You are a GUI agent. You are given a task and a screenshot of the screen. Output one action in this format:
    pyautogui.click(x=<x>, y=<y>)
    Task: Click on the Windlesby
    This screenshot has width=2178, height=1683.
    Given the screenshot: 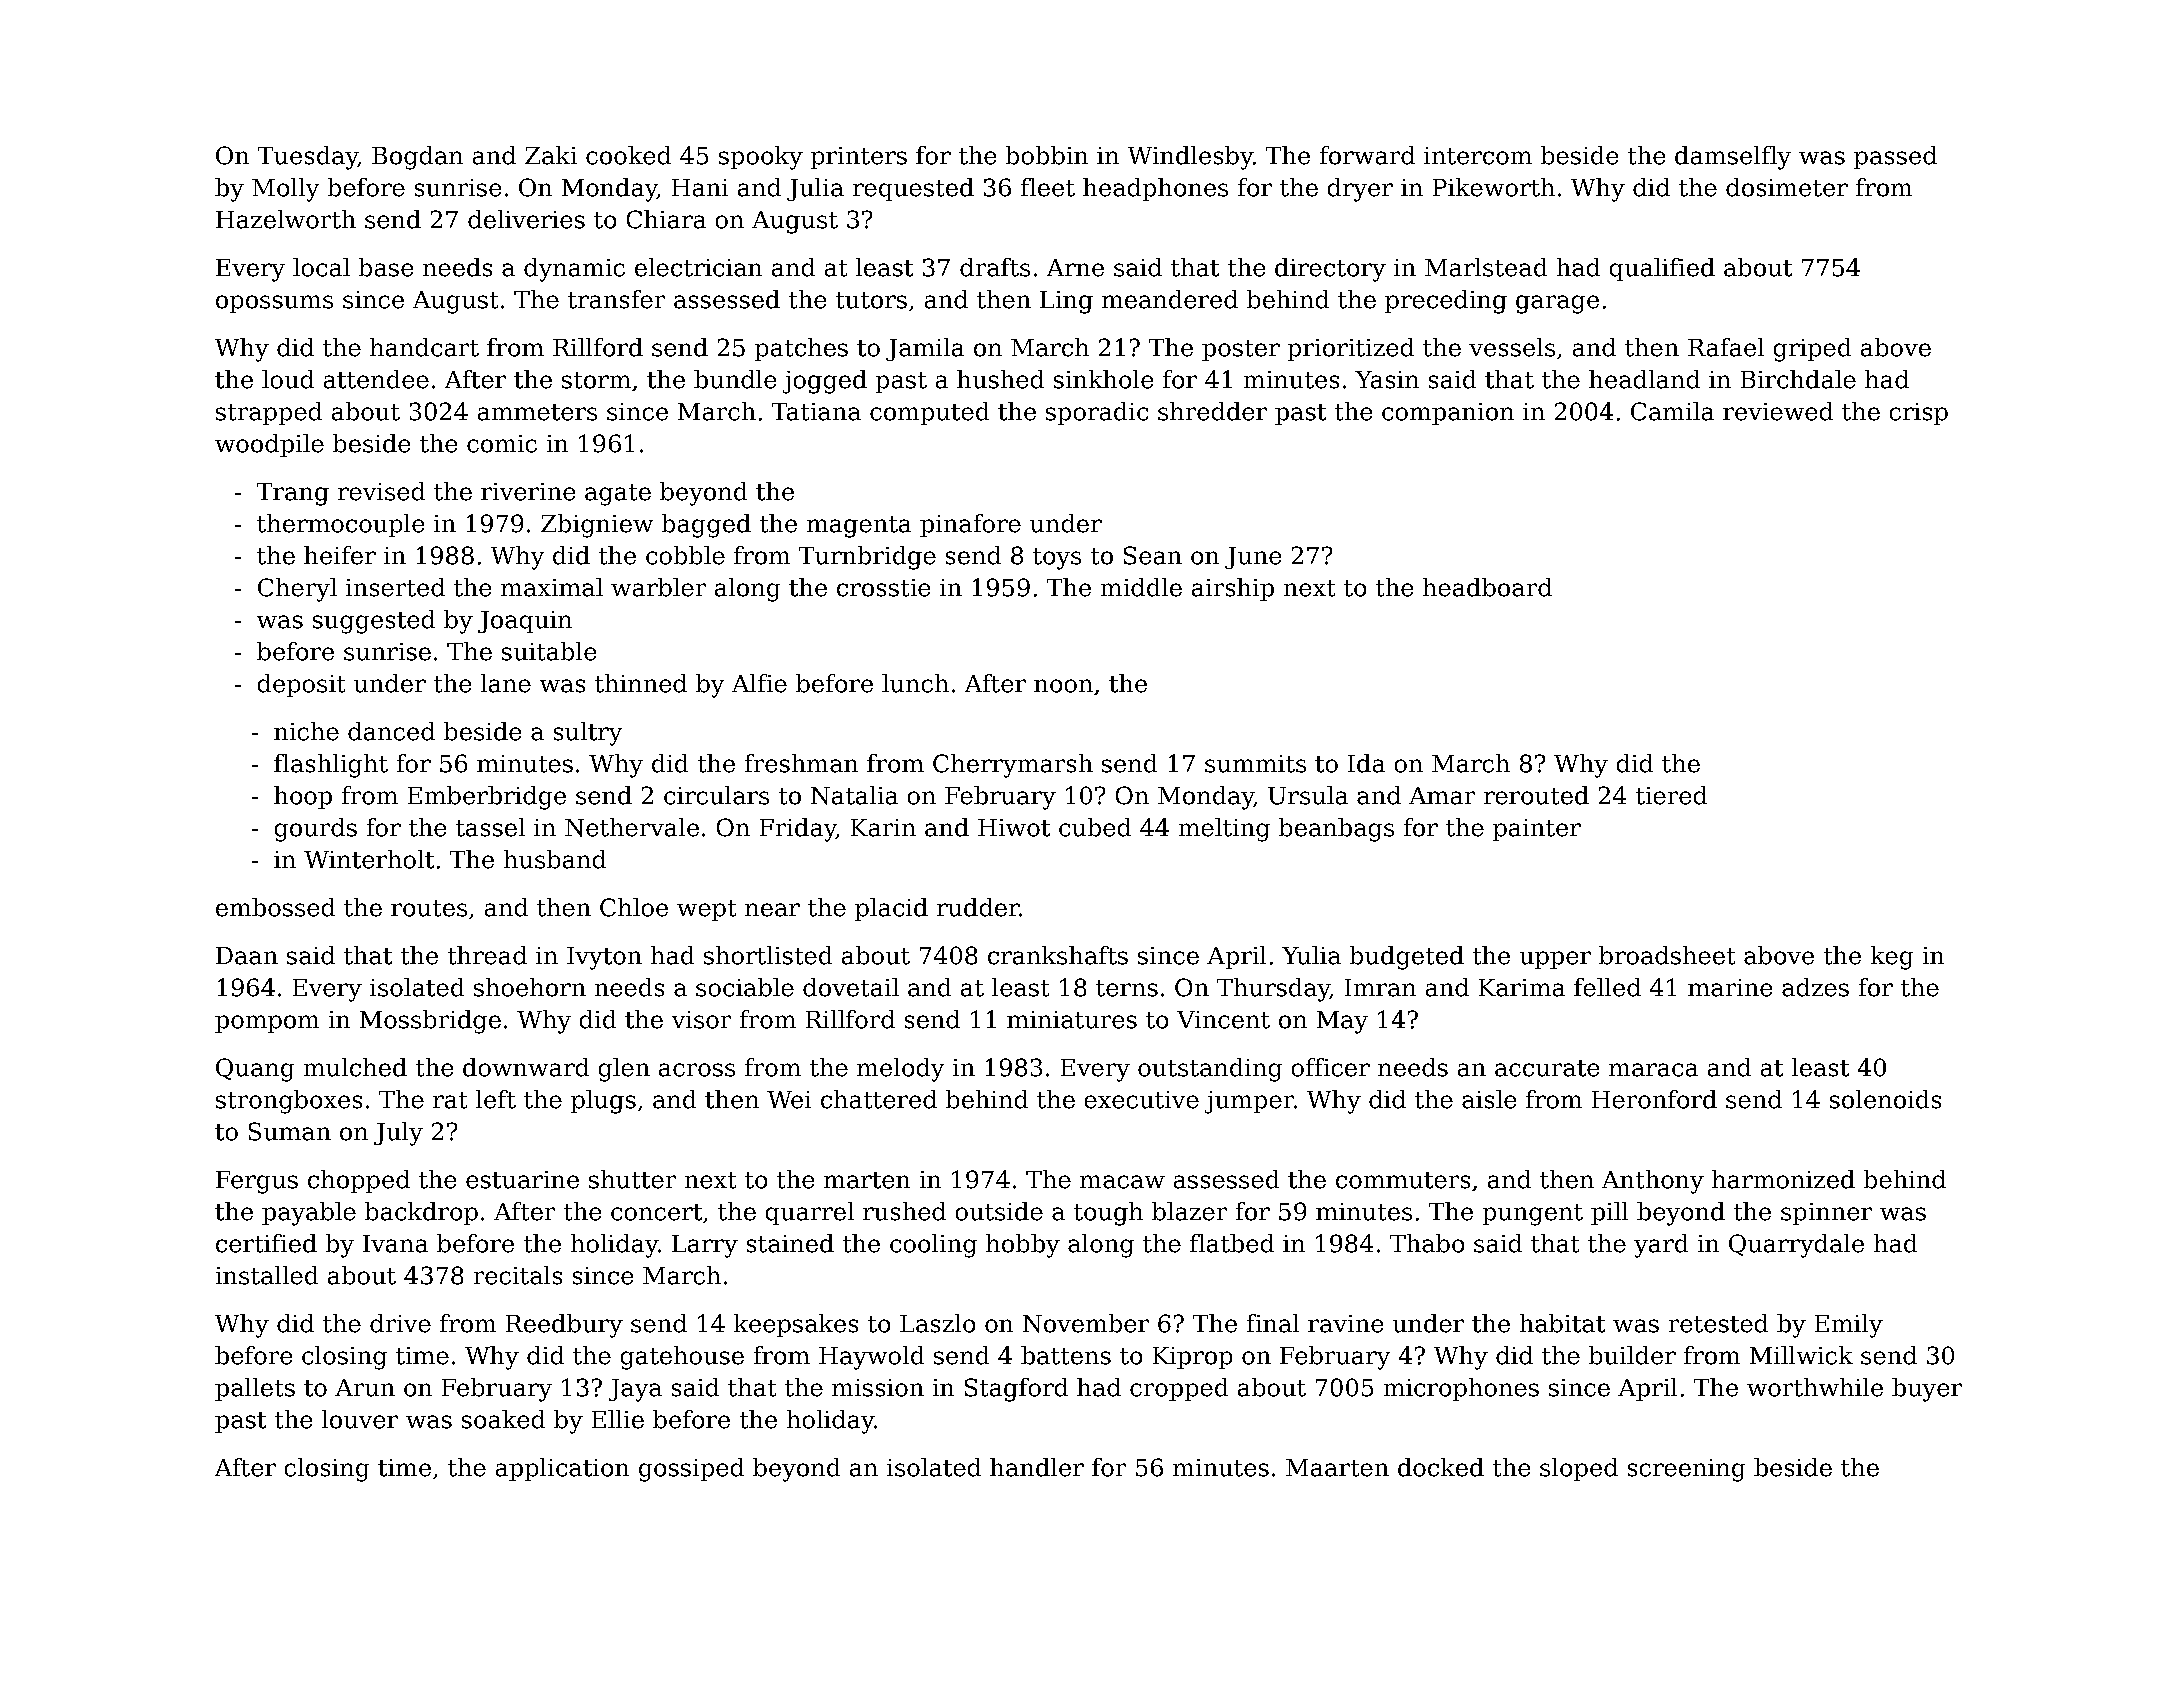 What is the action you would take?
    pyautogui.click(x=1190, y=158)
